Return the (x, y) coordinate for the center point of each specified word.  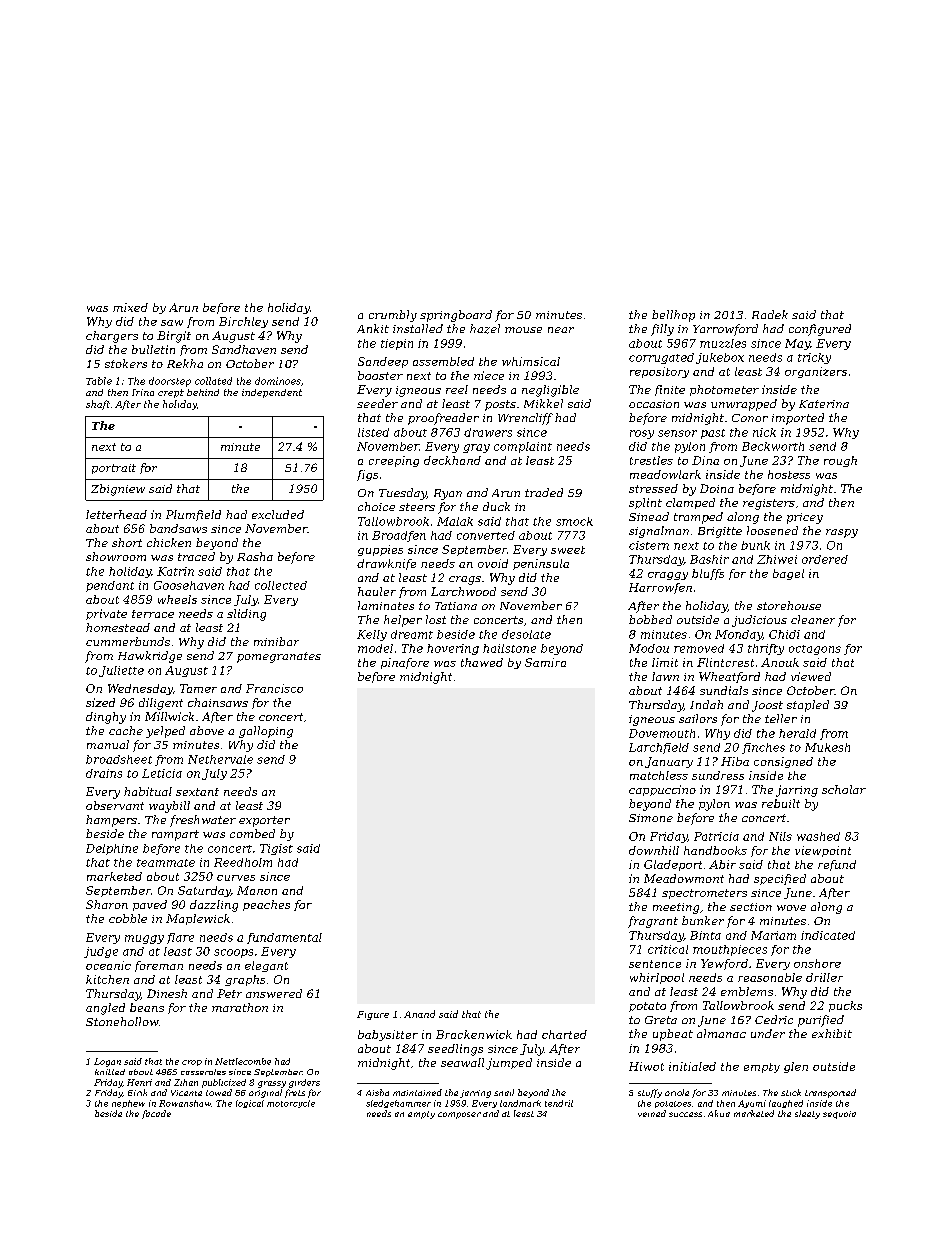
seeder (377, 403)
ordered (825, 559)
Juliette (121, 671)
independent (272, 393)
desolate (526, 634)
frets (295, 1093)
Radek (770, 314)
